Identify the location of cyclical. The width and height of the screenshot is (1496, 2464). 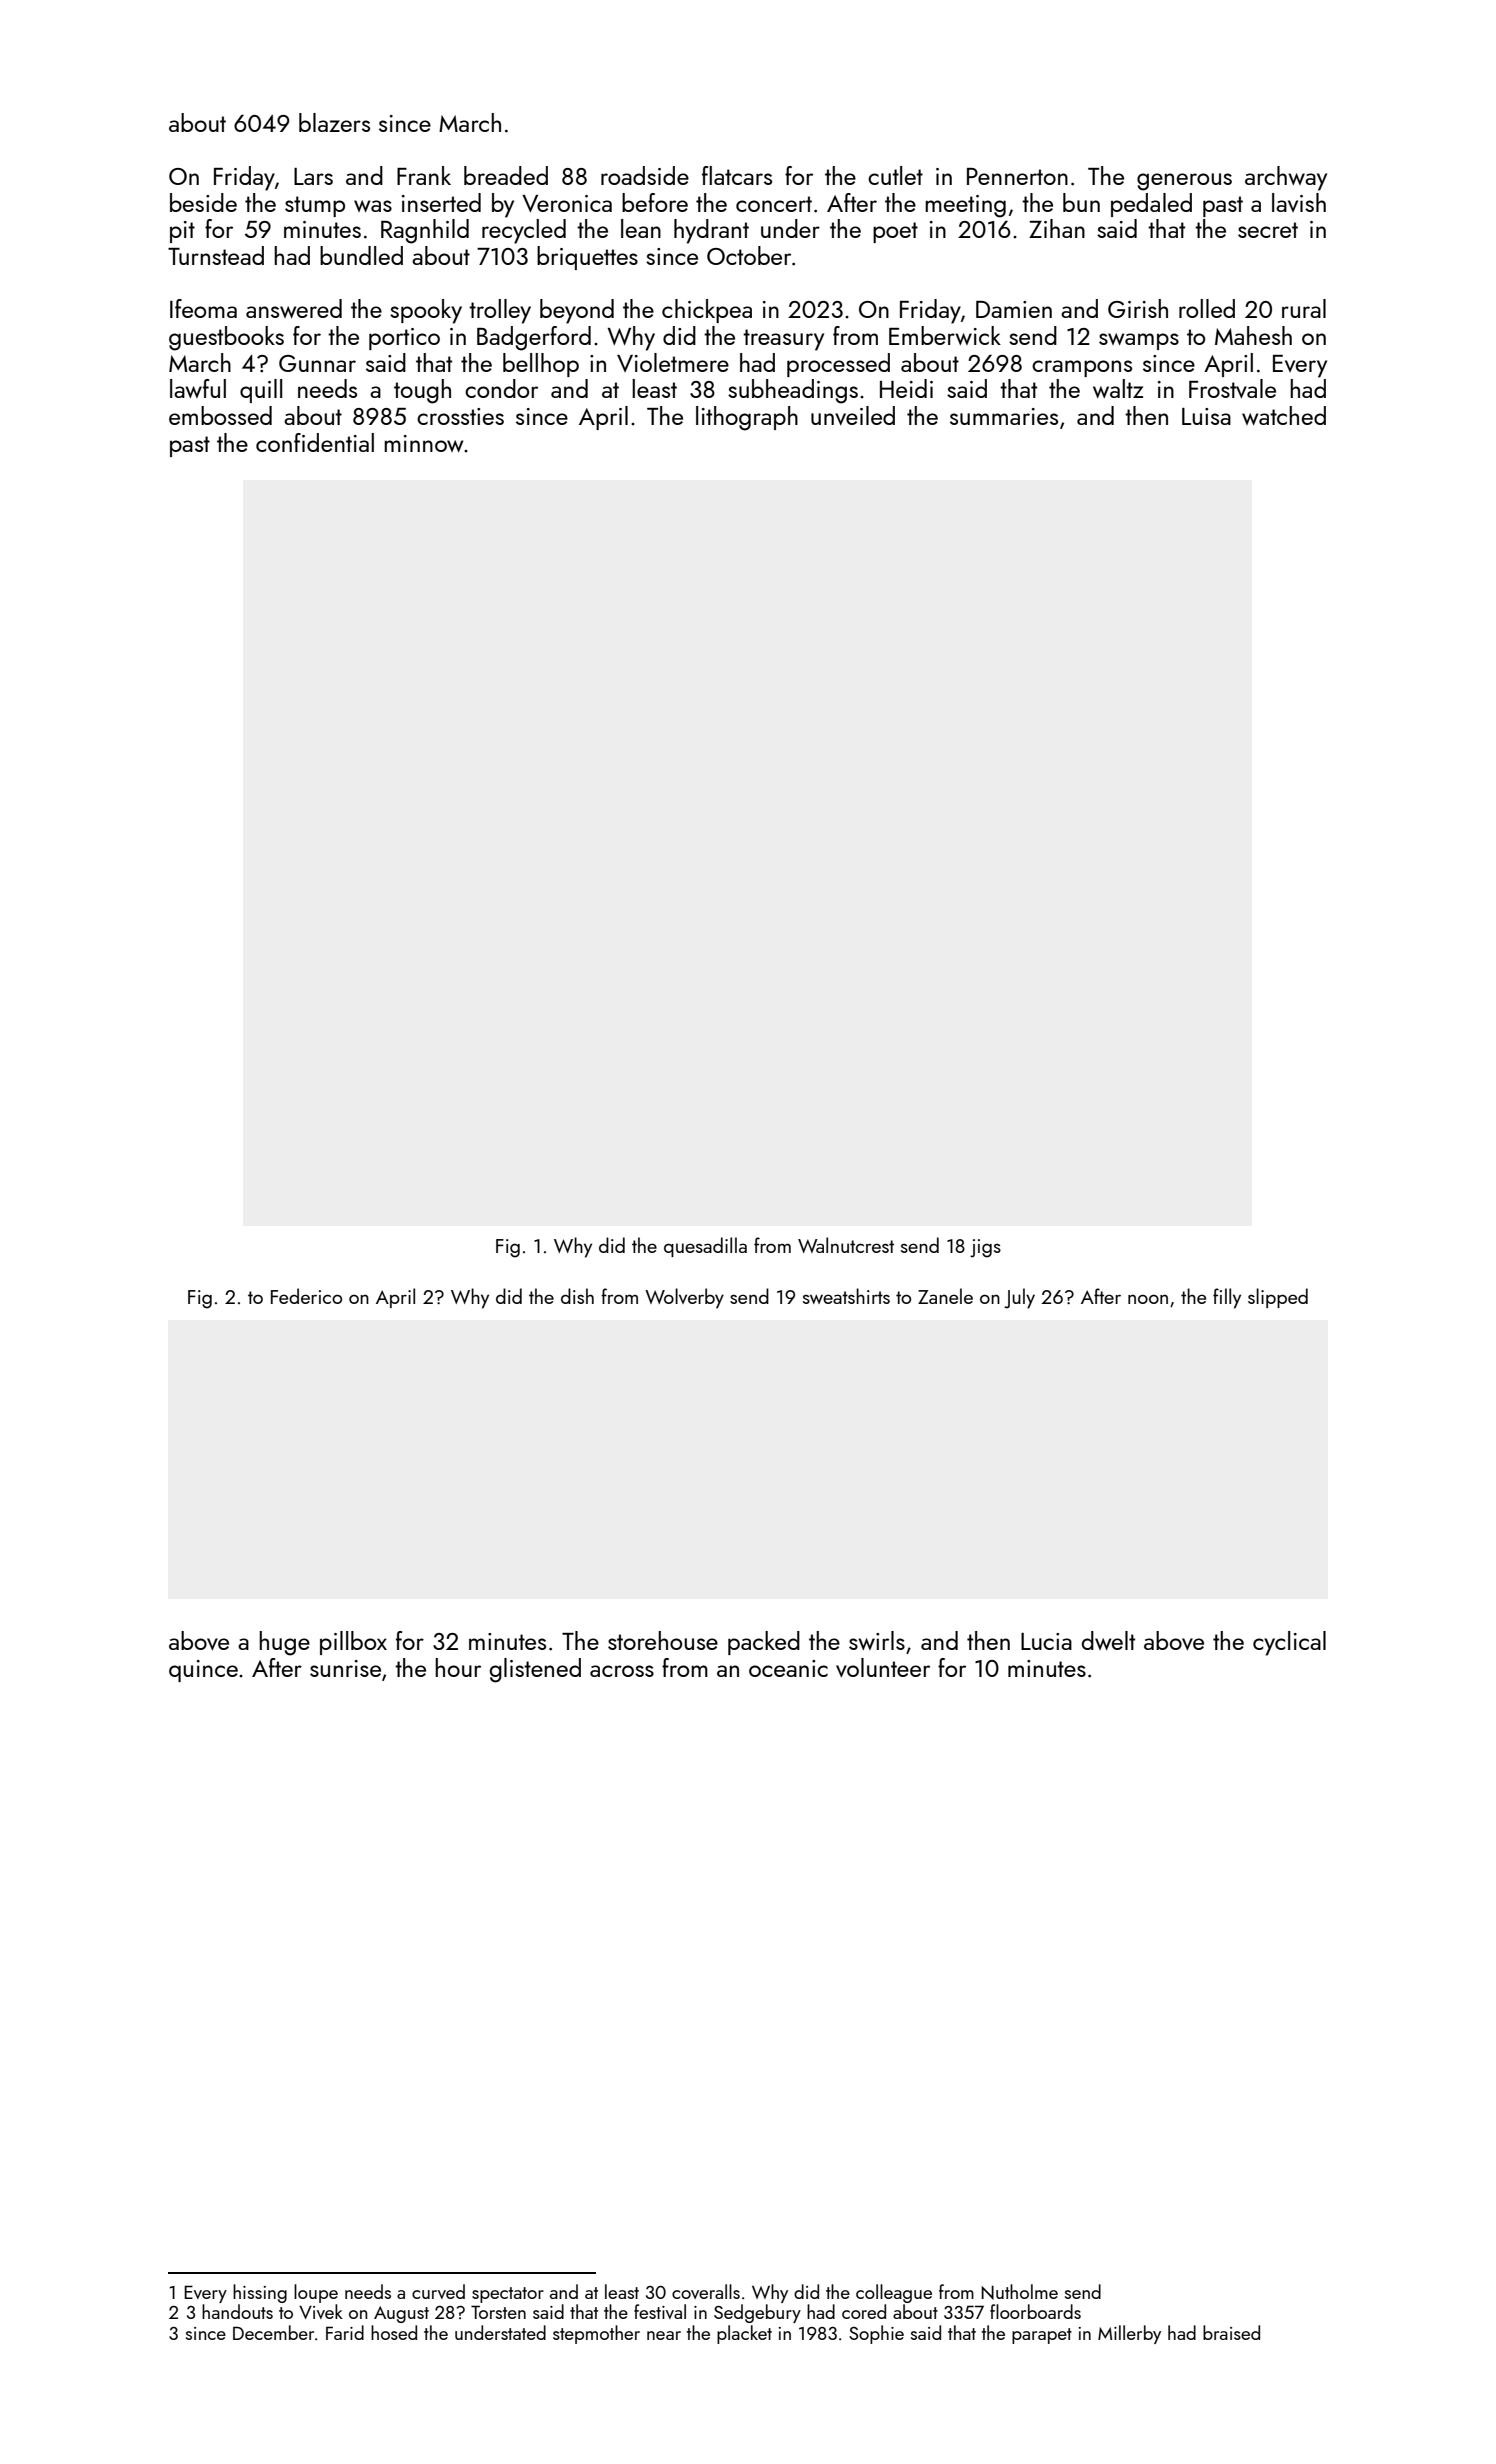
(1289, 1643).
